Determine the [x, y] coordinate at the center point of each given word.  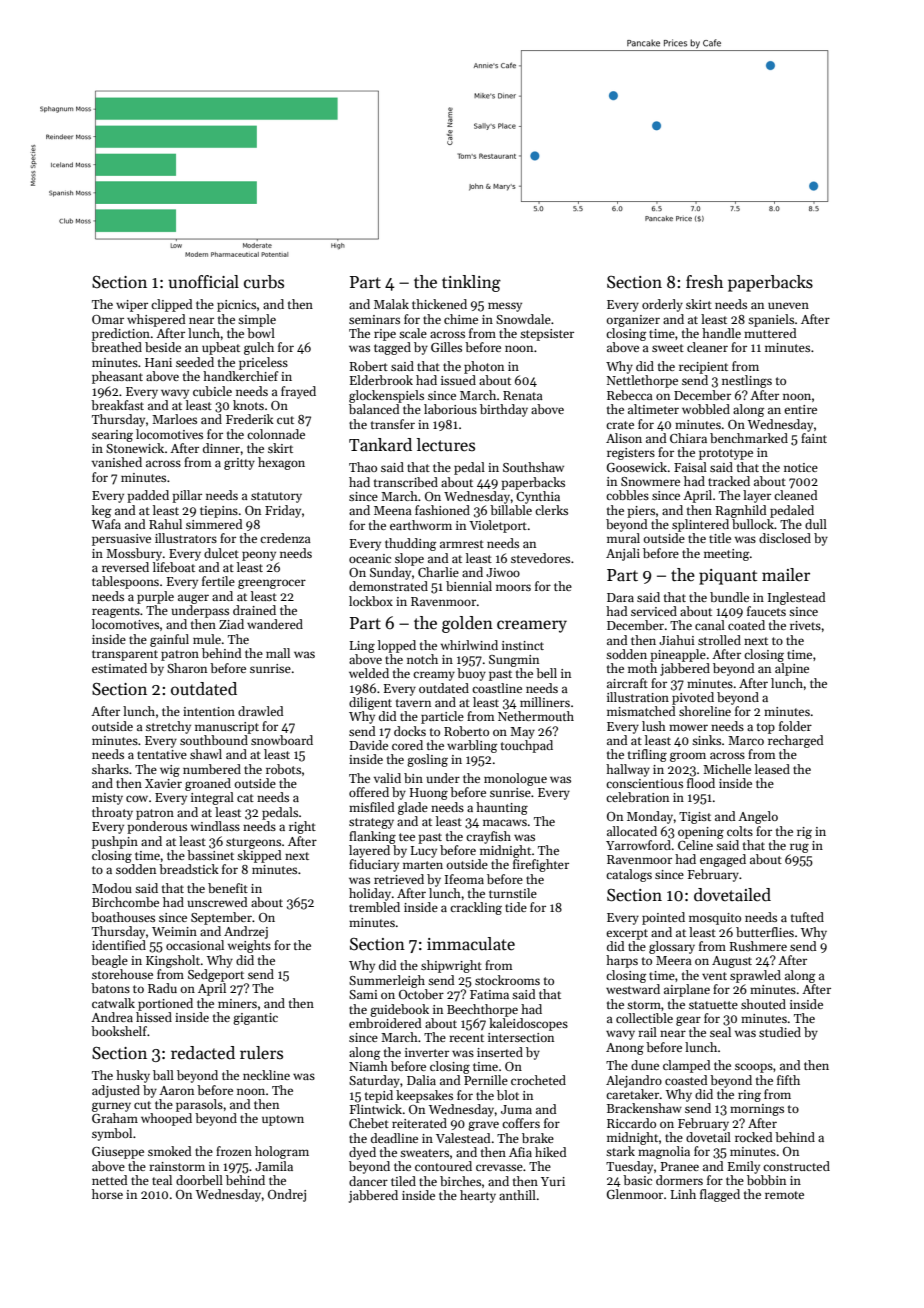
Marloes [174, 419]
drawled [261, 711]
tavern [413, 703]
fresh [704, 282]
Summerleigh [387, 981]
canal [710, 625]
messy [505, 307]
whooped [166, 1119]
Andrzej [246, 932]
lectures [446, 445]
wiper [132, 306]
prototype [726, 454]
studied [780, 1032]
